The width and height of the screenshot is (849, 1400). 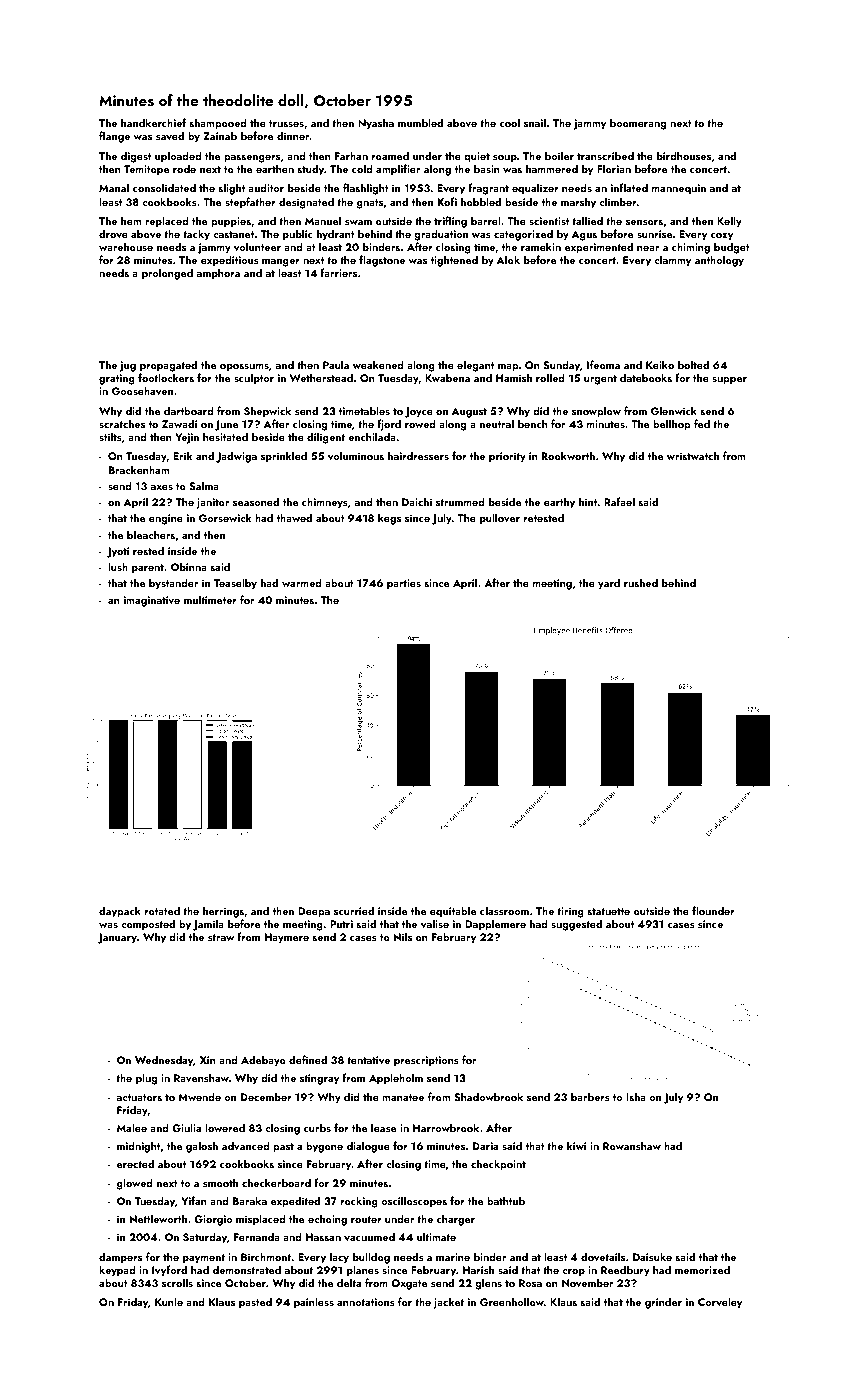 What do you see at coordinates (354, 910) in the screenshot?
I see `scurried` at bounding box center [354, 910].
